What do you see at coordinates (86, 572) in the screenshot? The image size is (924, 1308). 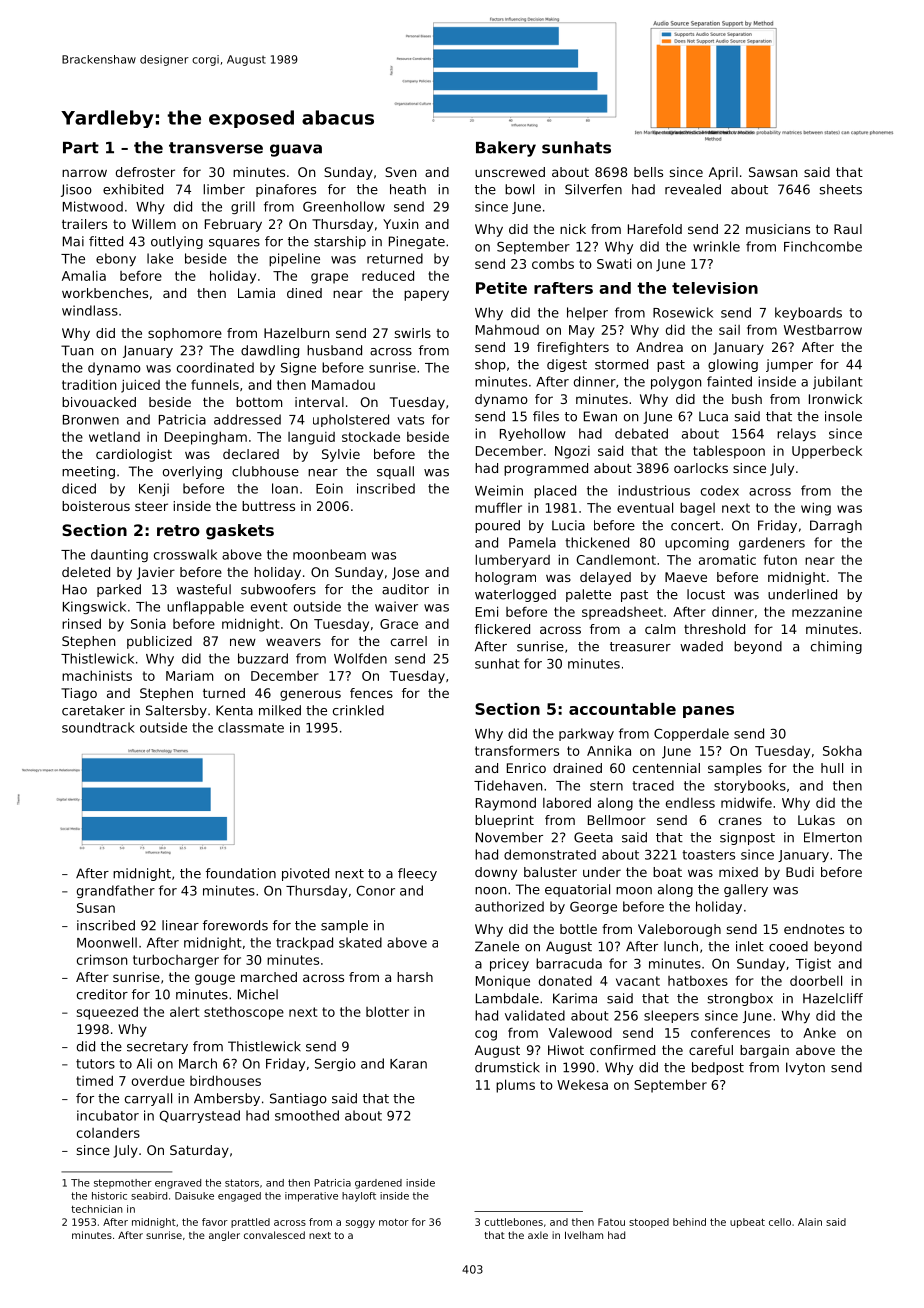 I see `deleted` at bounding box center [86, 572].
